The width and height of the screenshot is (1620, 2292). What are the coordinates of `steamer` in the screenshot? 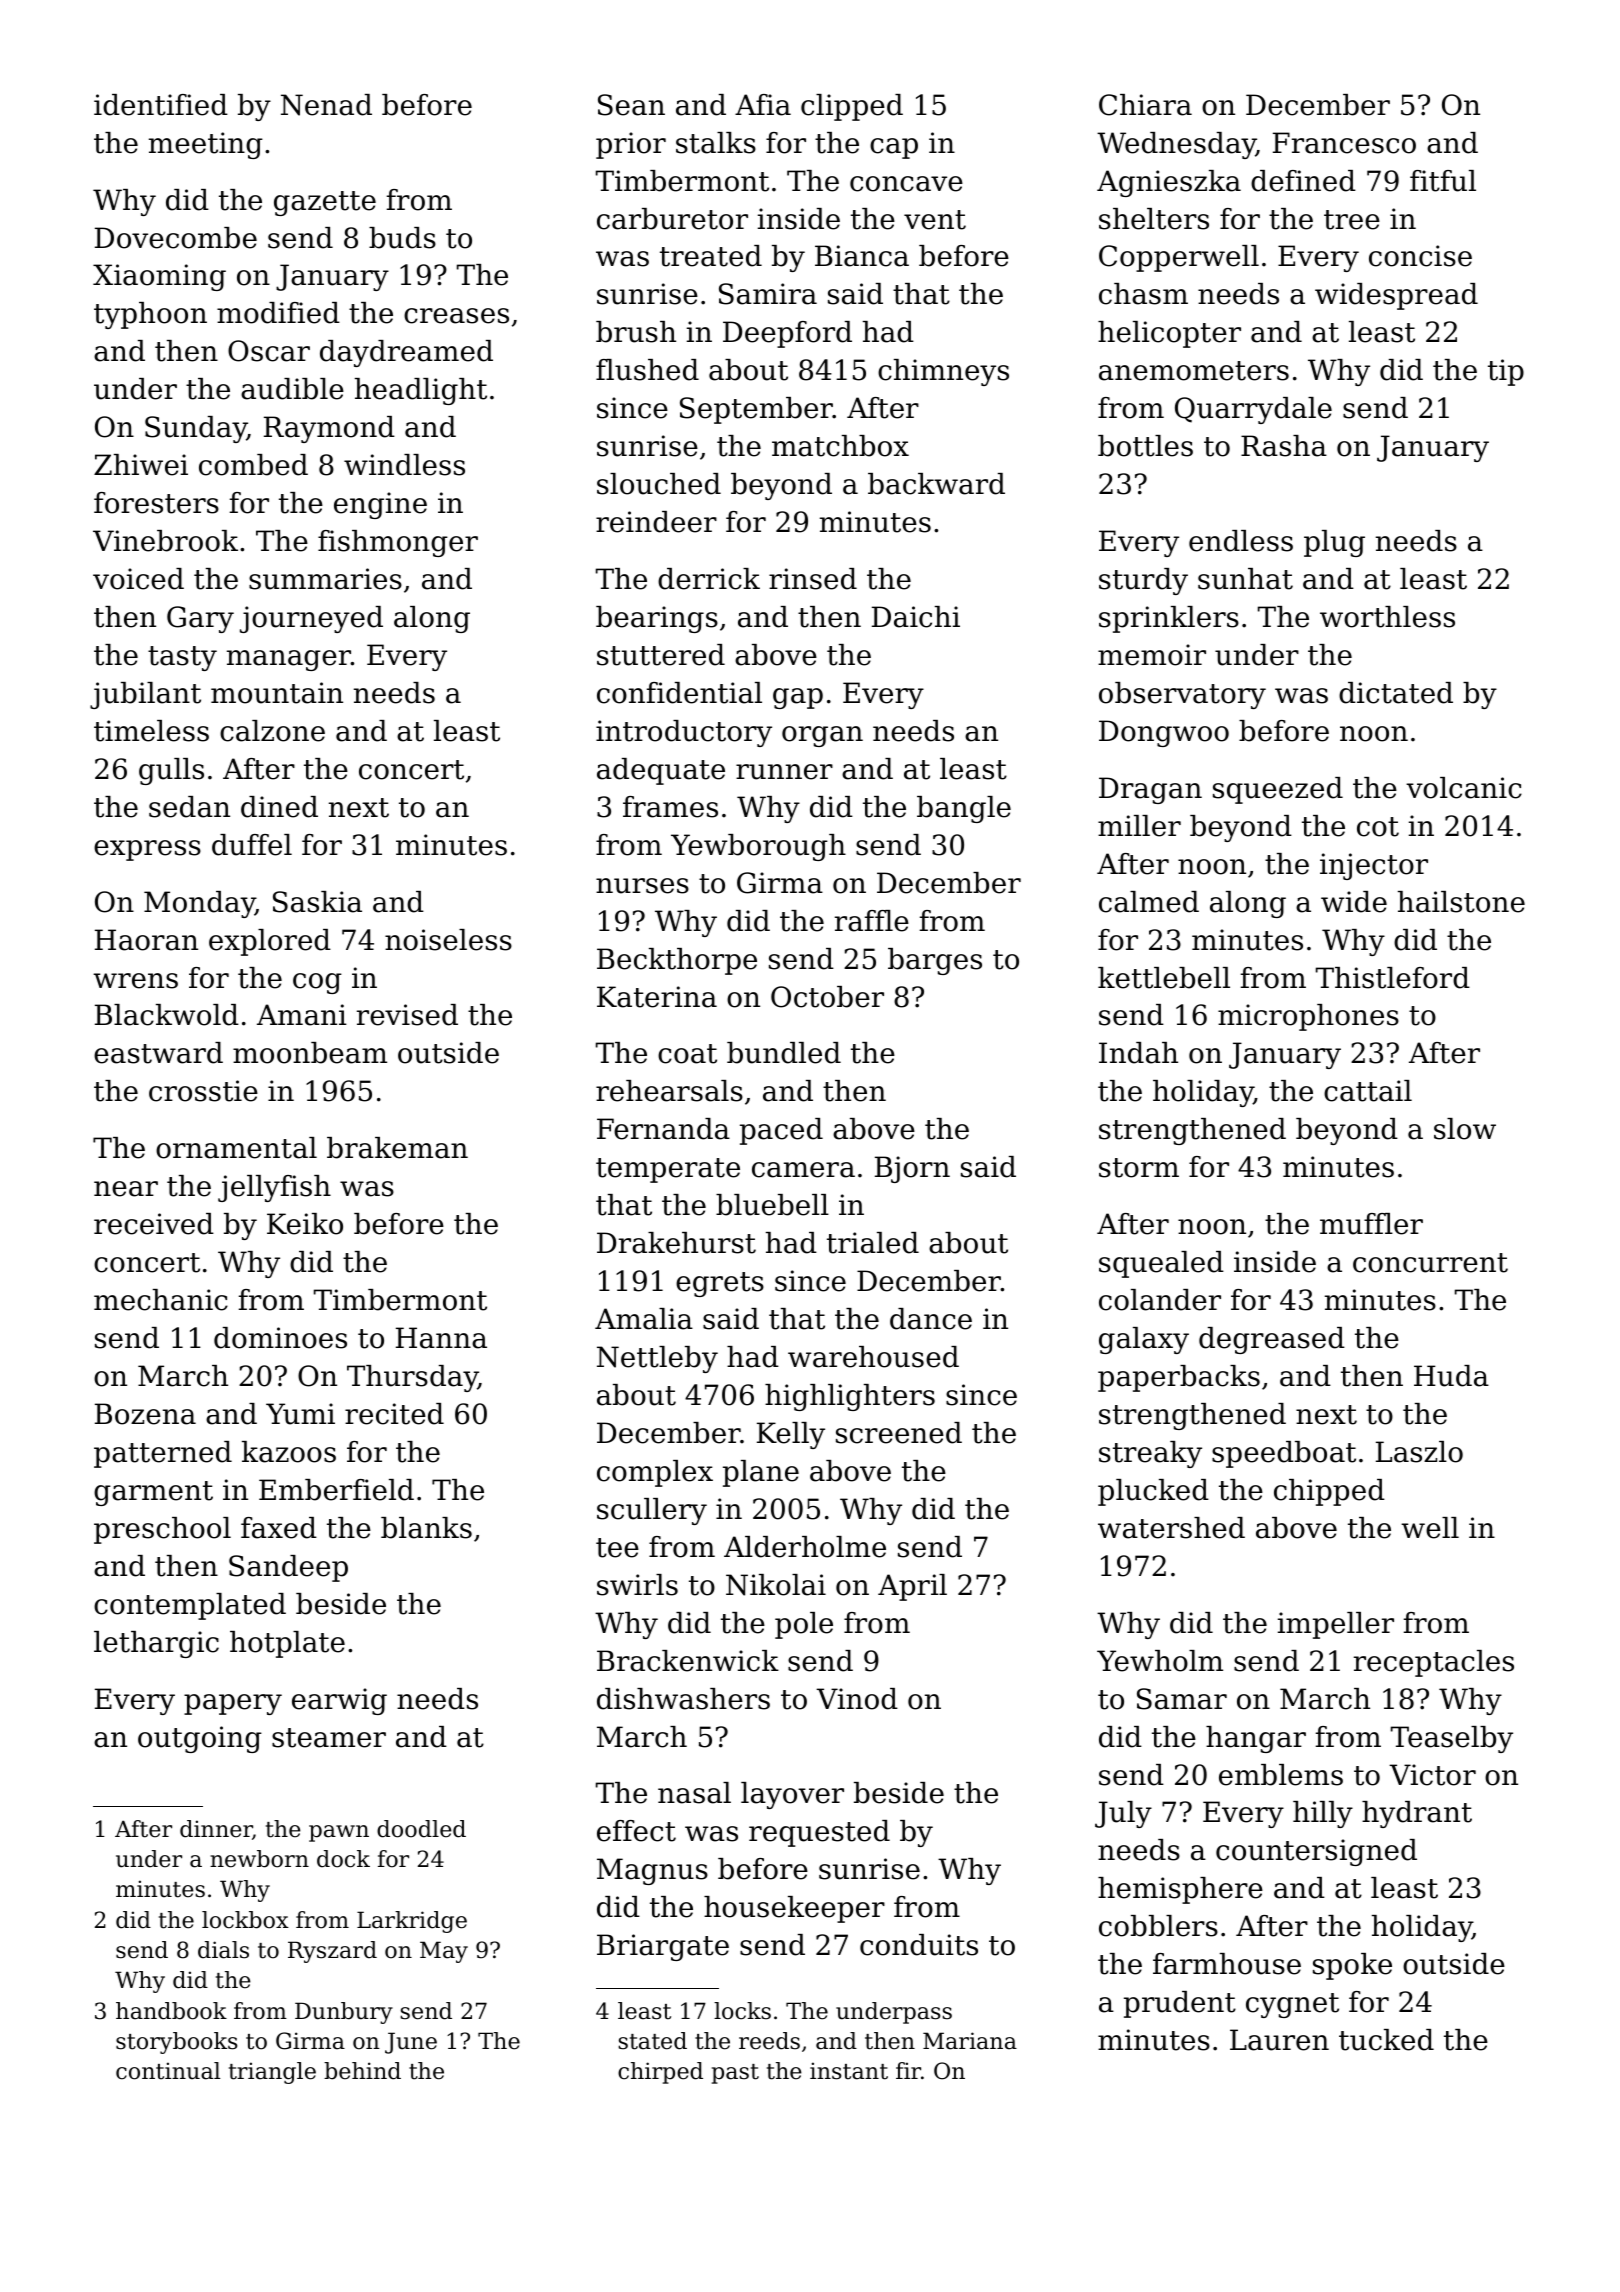 It's located at (329, 1738).
